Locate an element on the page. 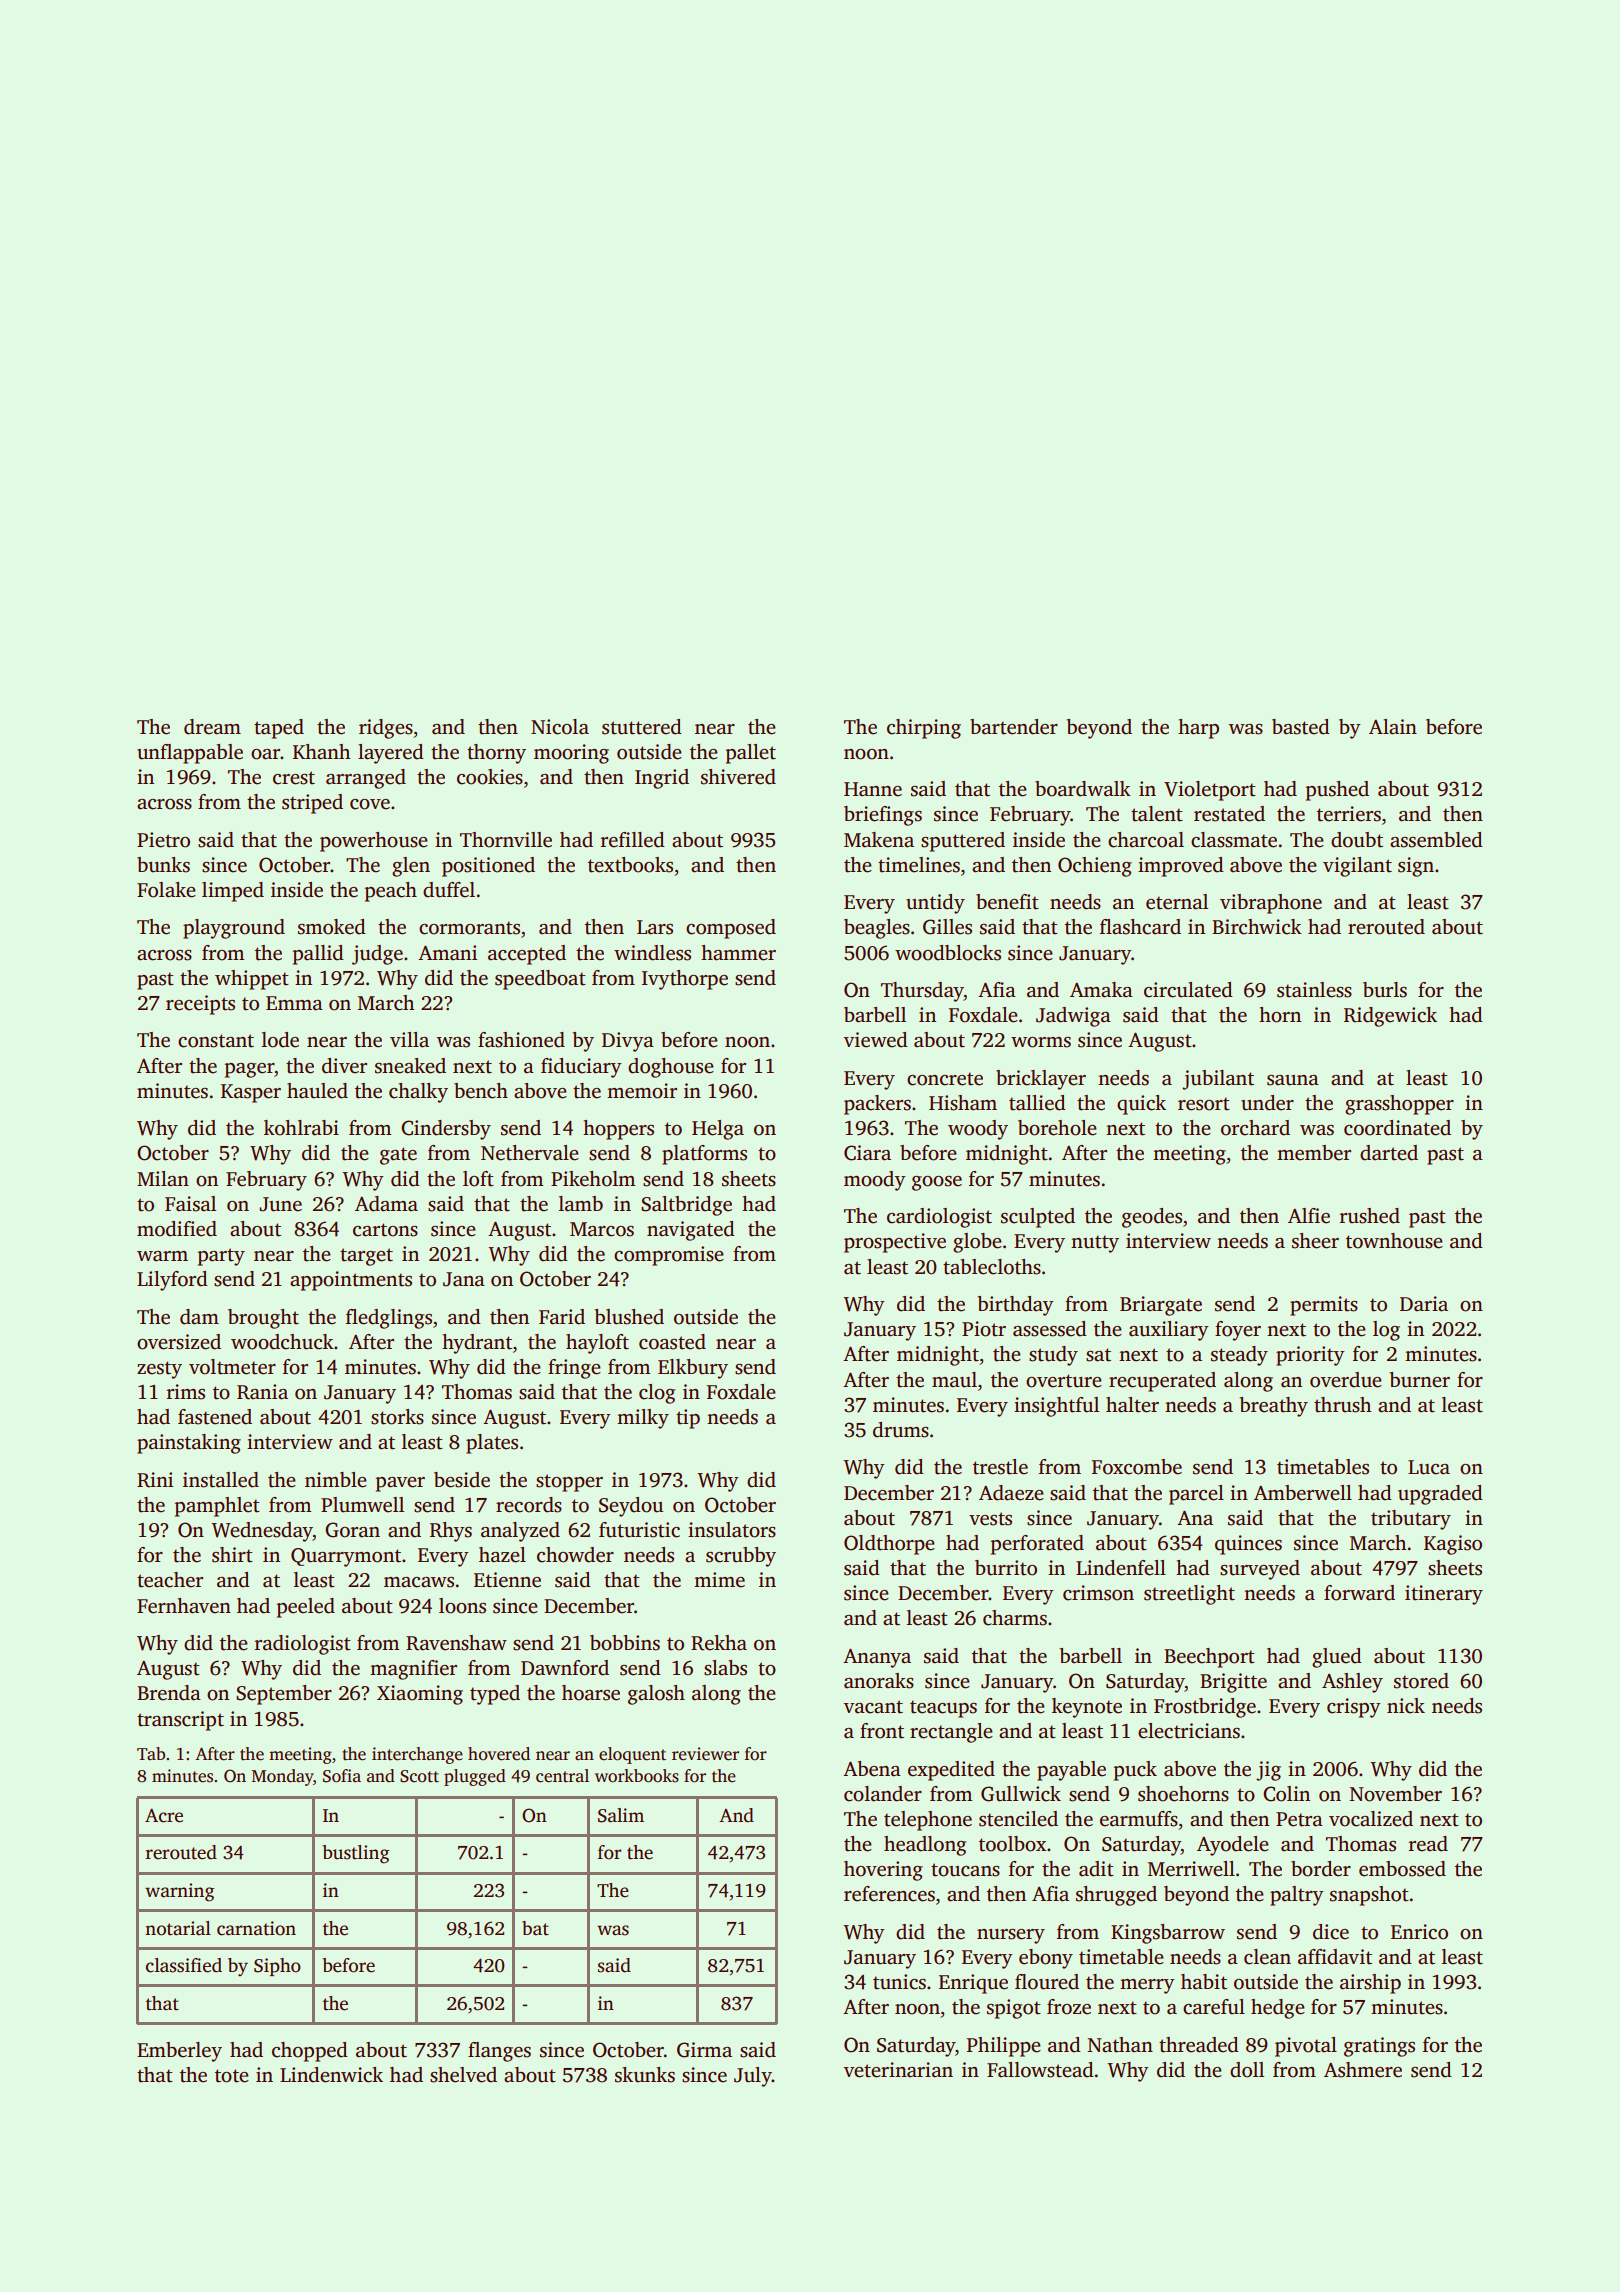  Cindersby is located at coordinates (446, 1130).
